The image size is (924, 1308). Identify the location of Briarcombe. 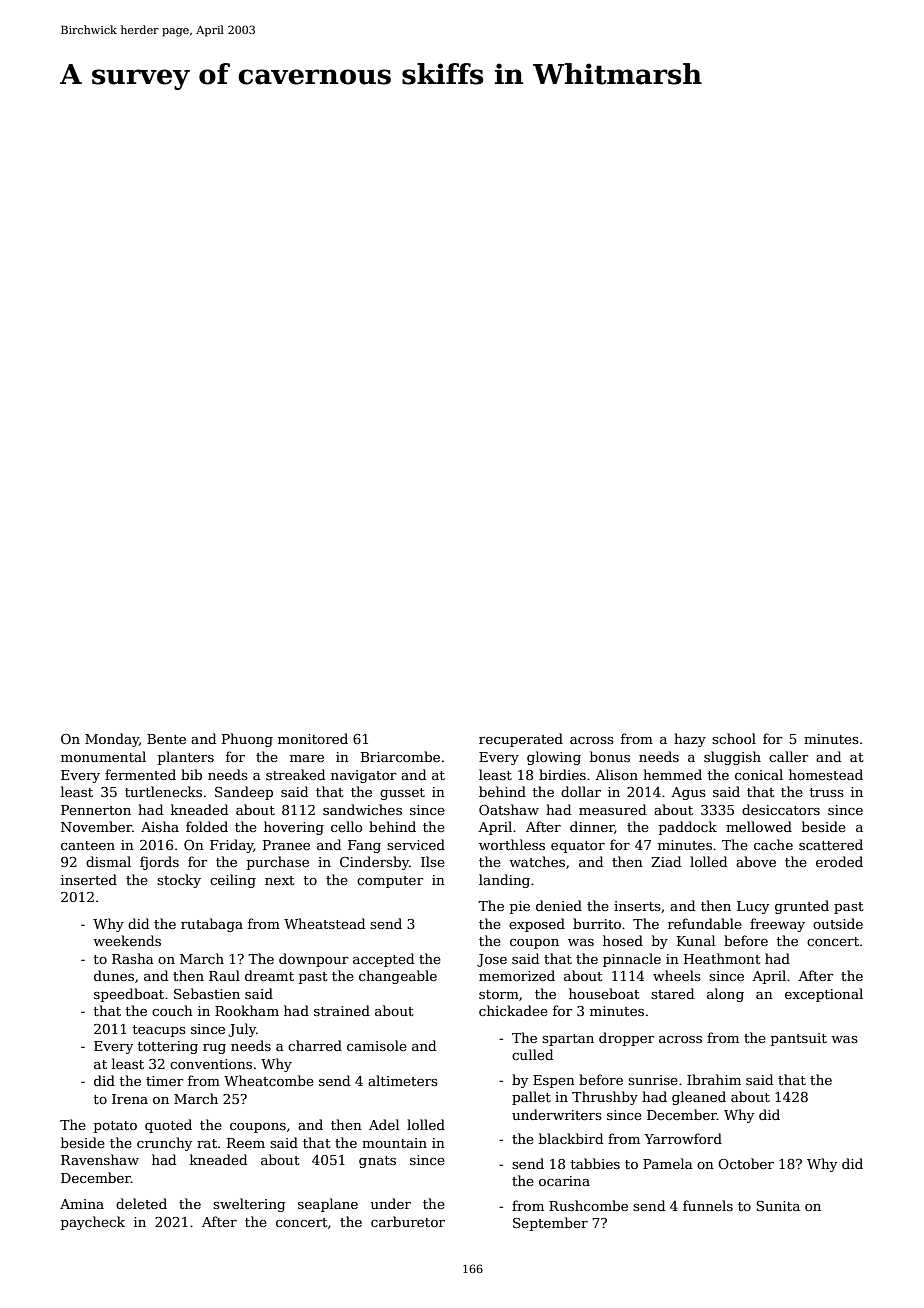
(400, 756).
